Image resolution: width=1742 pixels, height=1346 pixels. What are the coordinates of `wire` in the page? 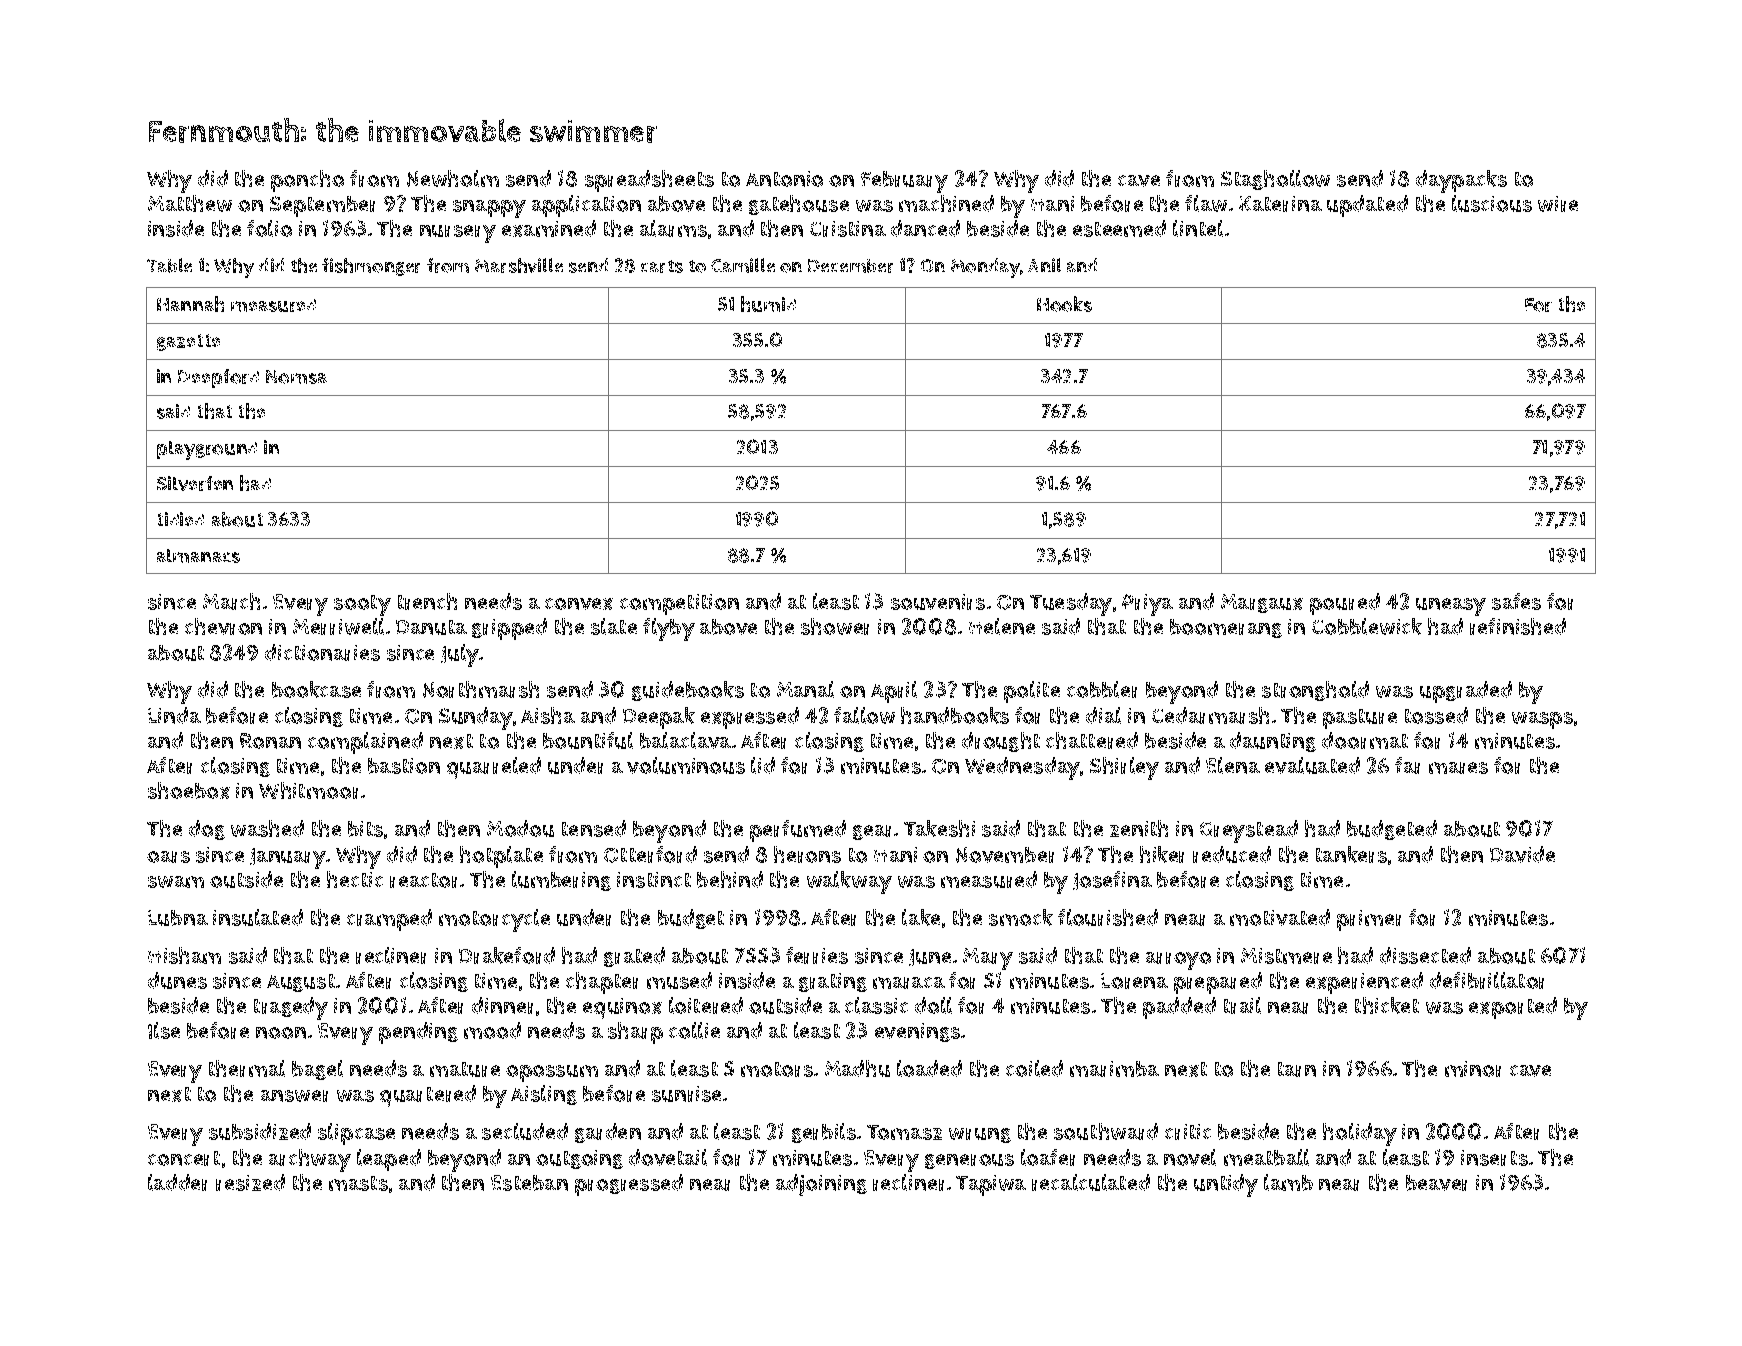 It's located at (1558, 204).
